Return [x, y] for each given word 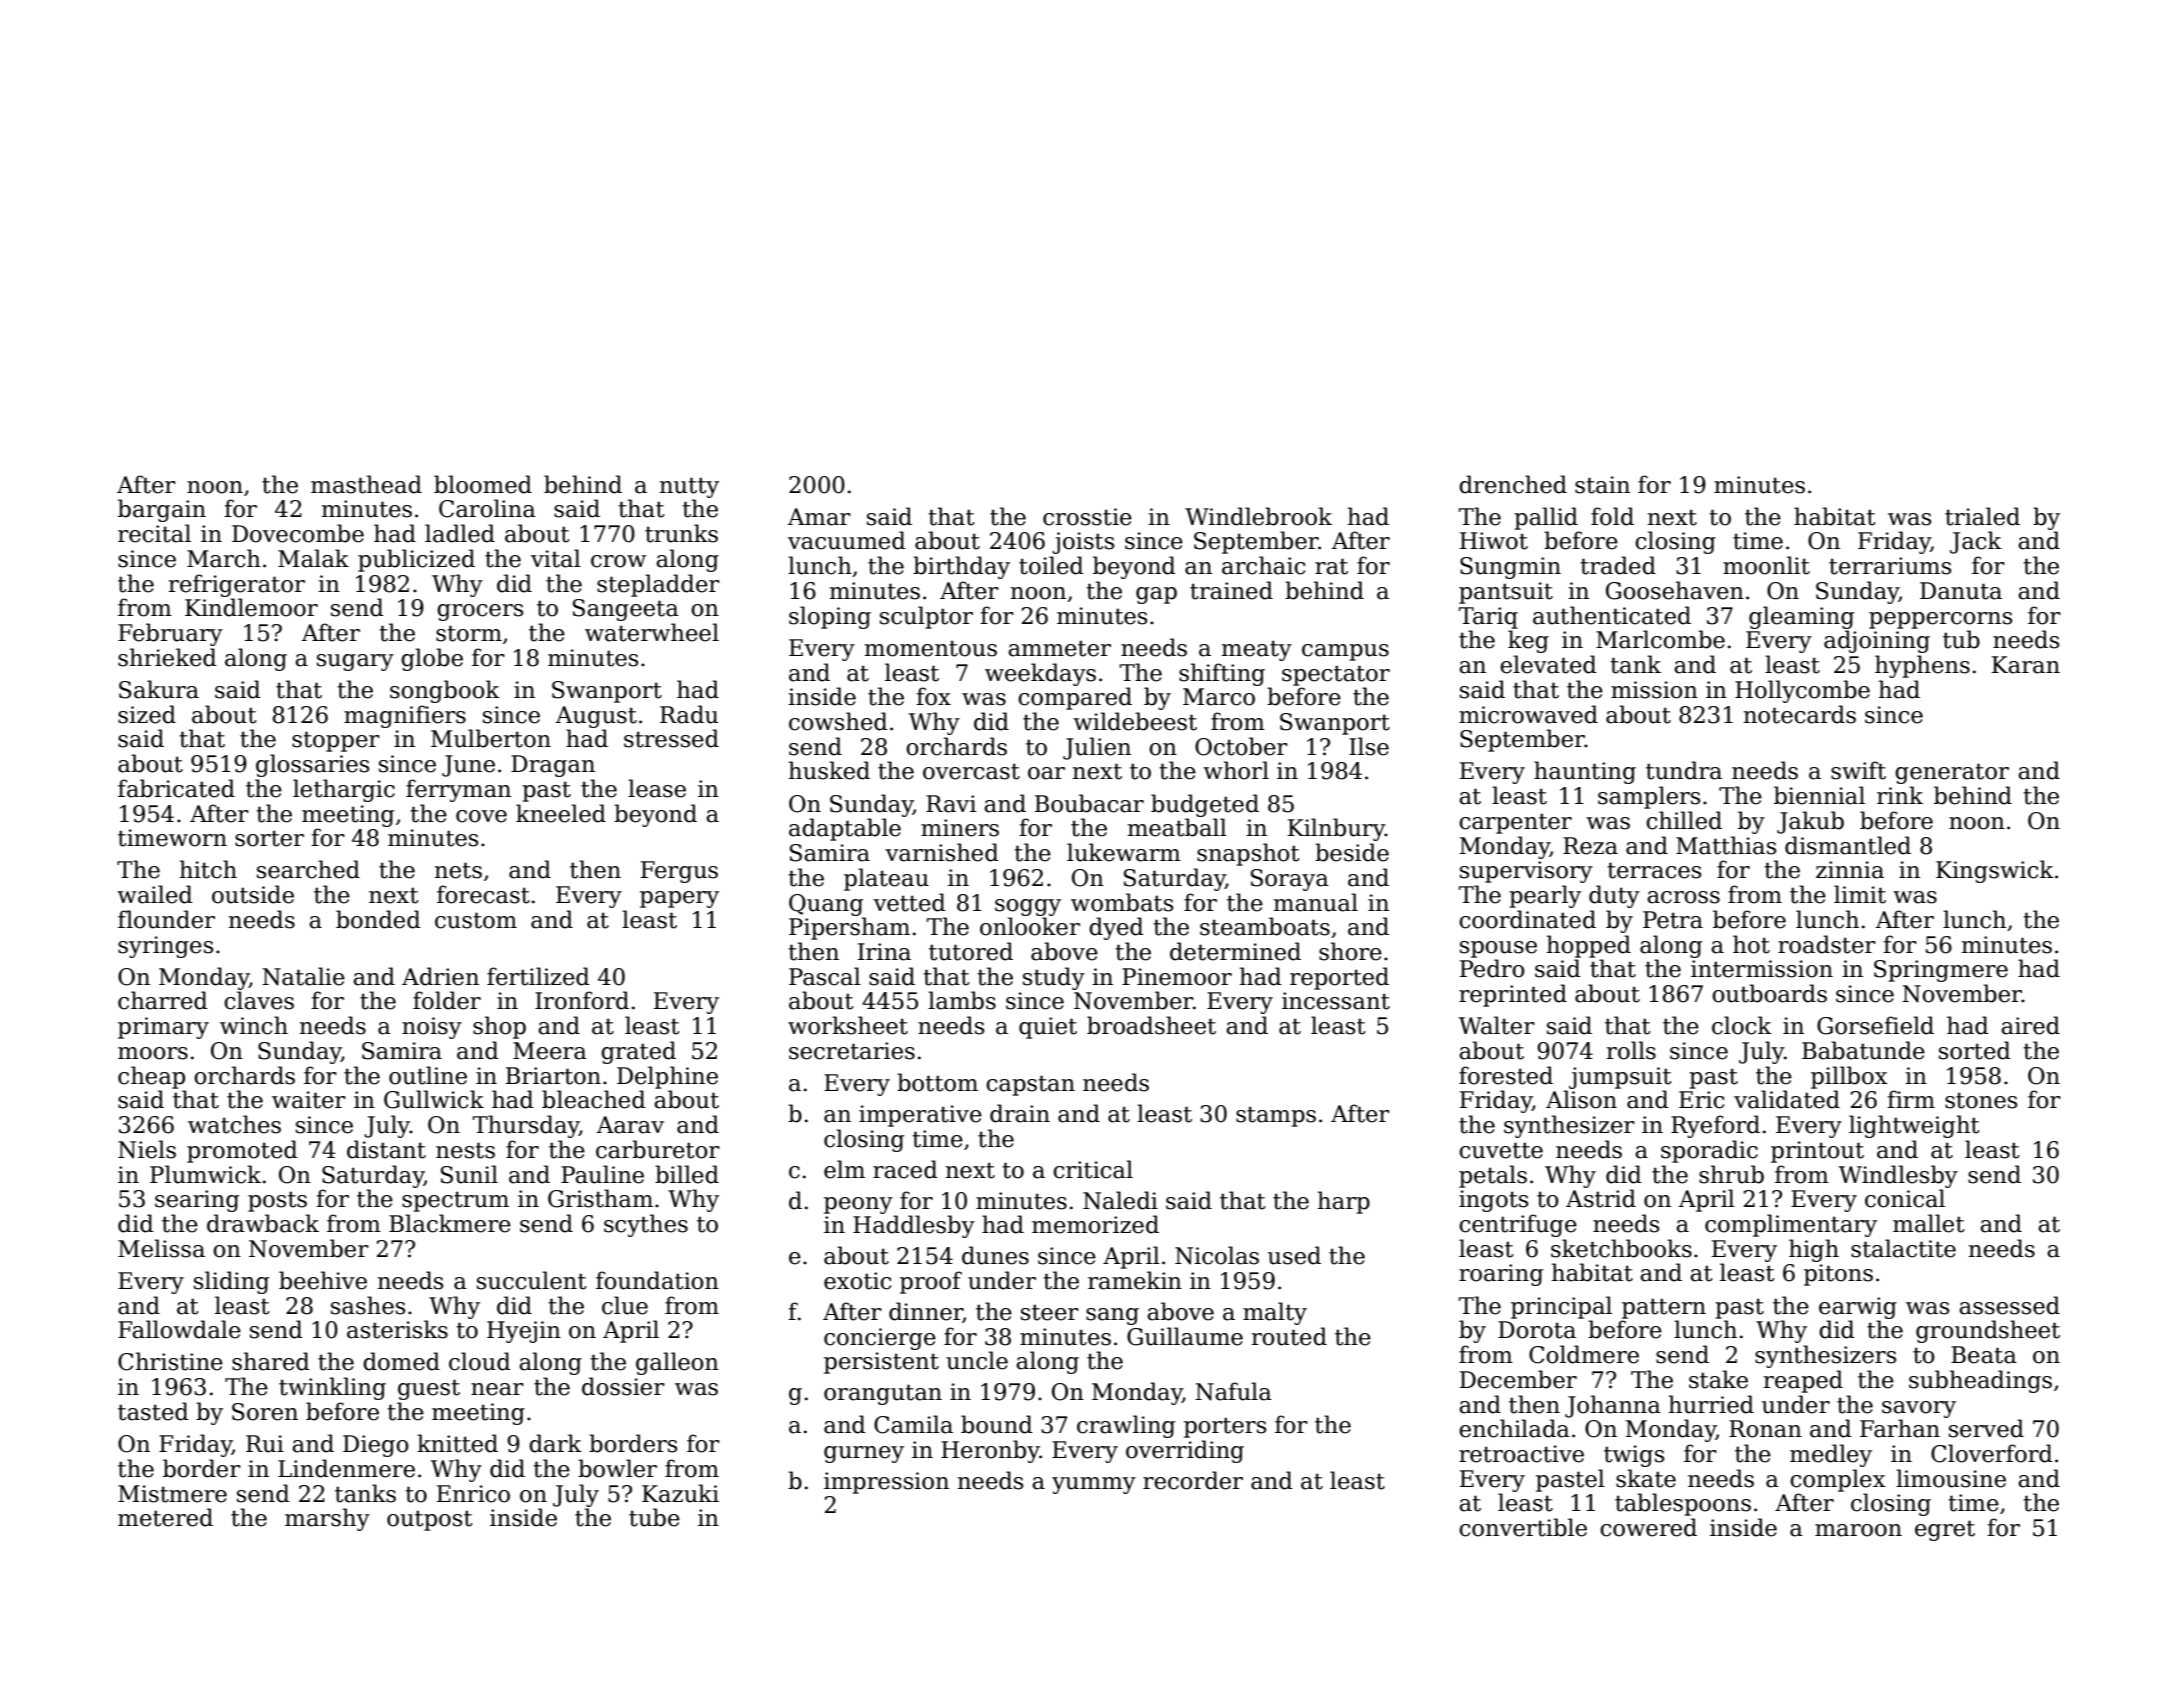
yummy [1094, 1485]
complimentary [1791, 1225]
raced [905, 1169]
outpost [430, 1520]
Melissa [161, 1248]
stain [1602, 485]
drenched [1513, 484]
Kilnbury [1336, 829]
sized [147, 714]
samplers [1649, 797]
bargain [162, 510]
